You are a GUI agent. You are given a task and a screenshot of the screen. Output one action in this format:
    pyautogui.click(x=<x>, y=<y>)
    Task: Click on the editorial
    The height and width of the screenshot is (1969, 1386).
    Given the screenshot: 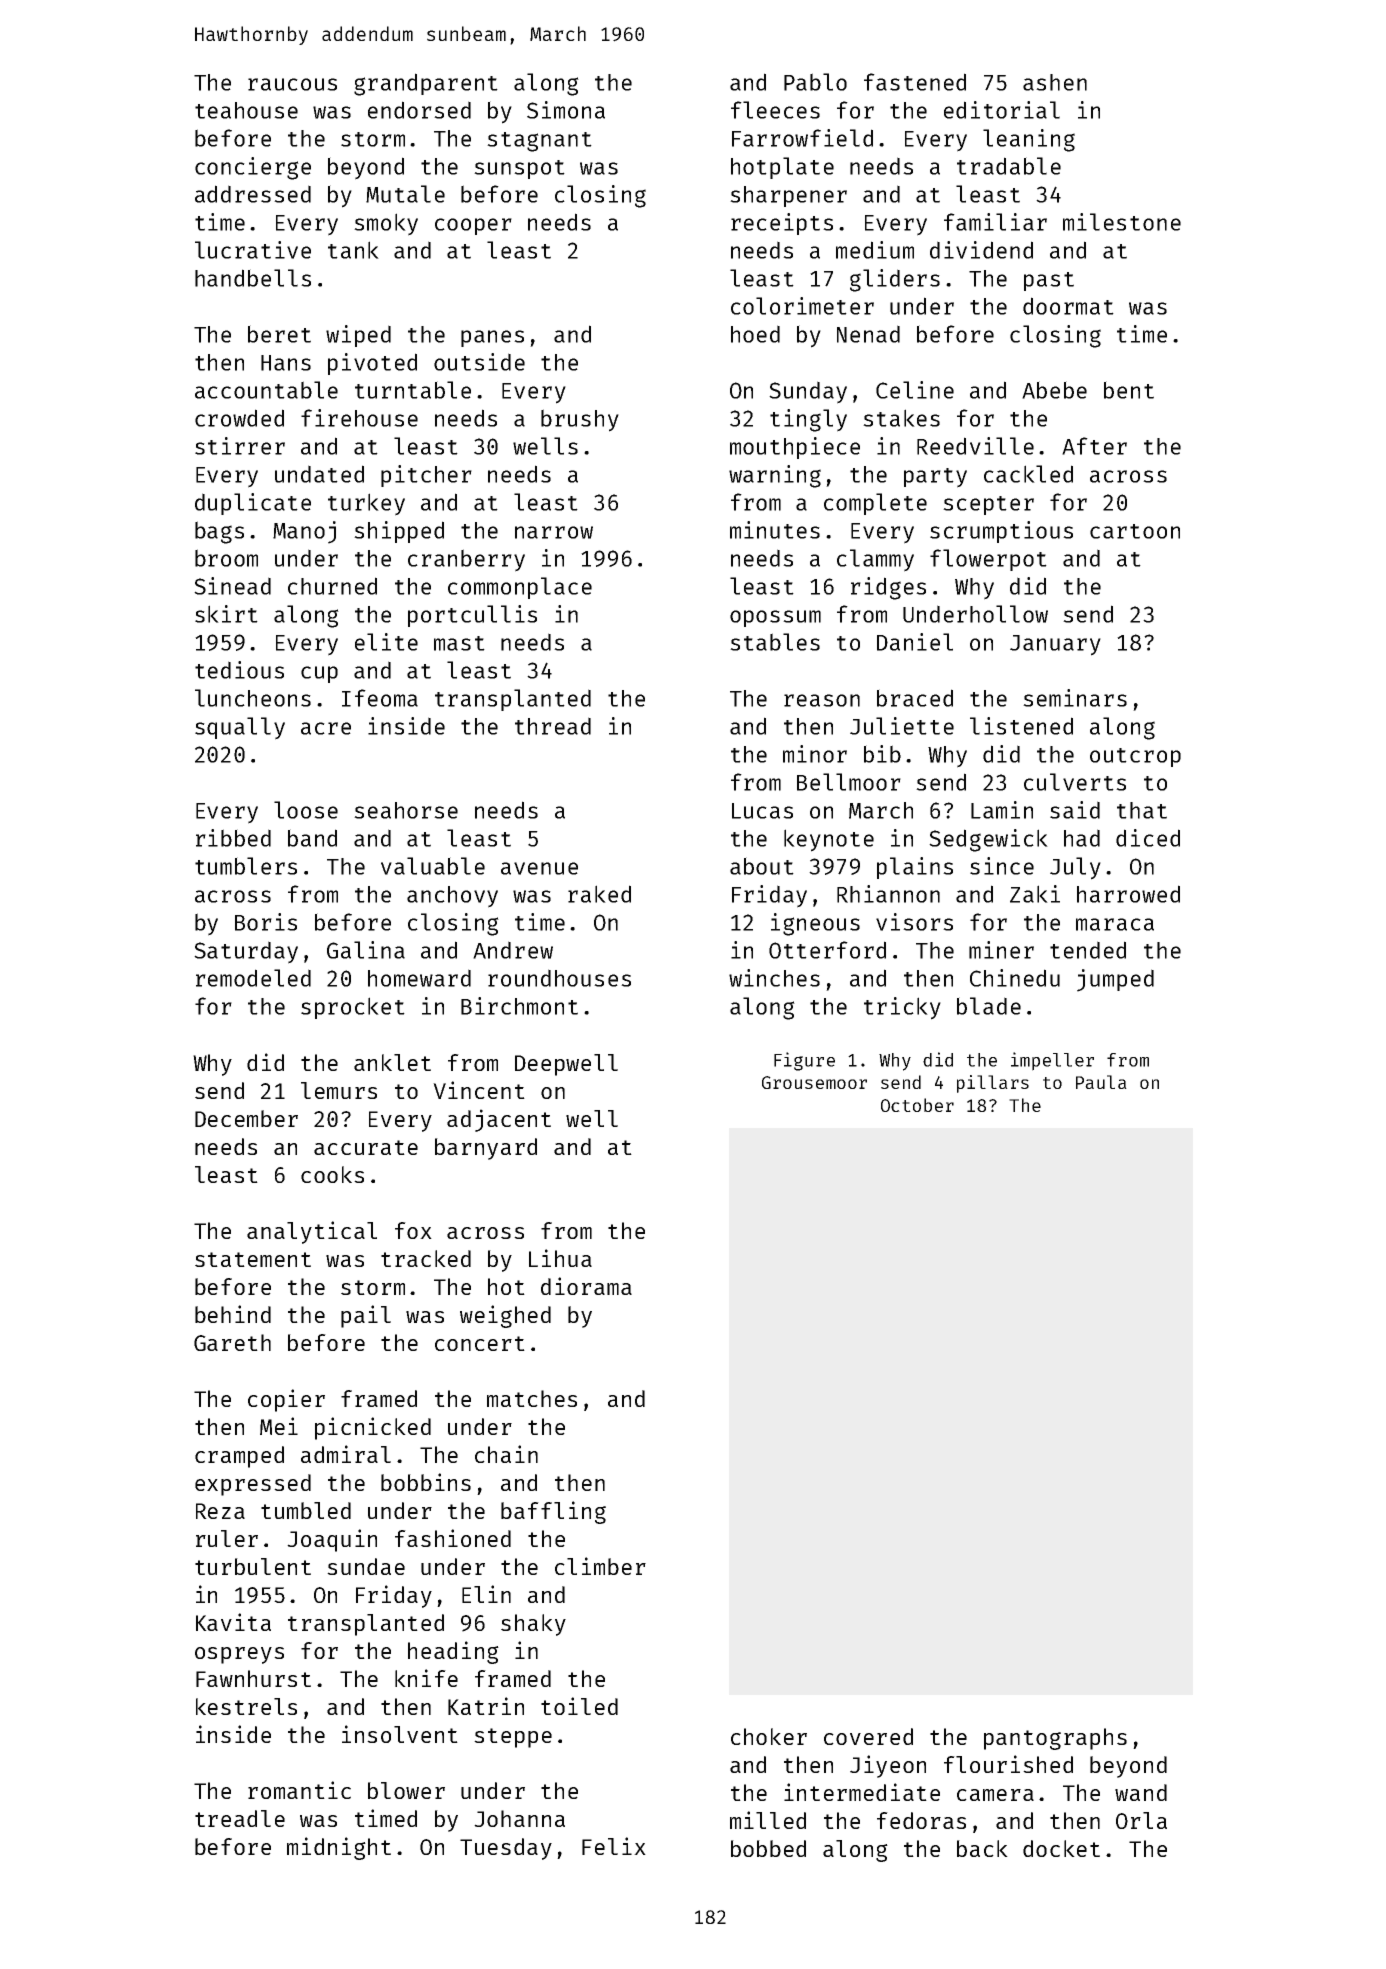 What is the action you would take?
    pyautogui.click(x=1002, y=110)
